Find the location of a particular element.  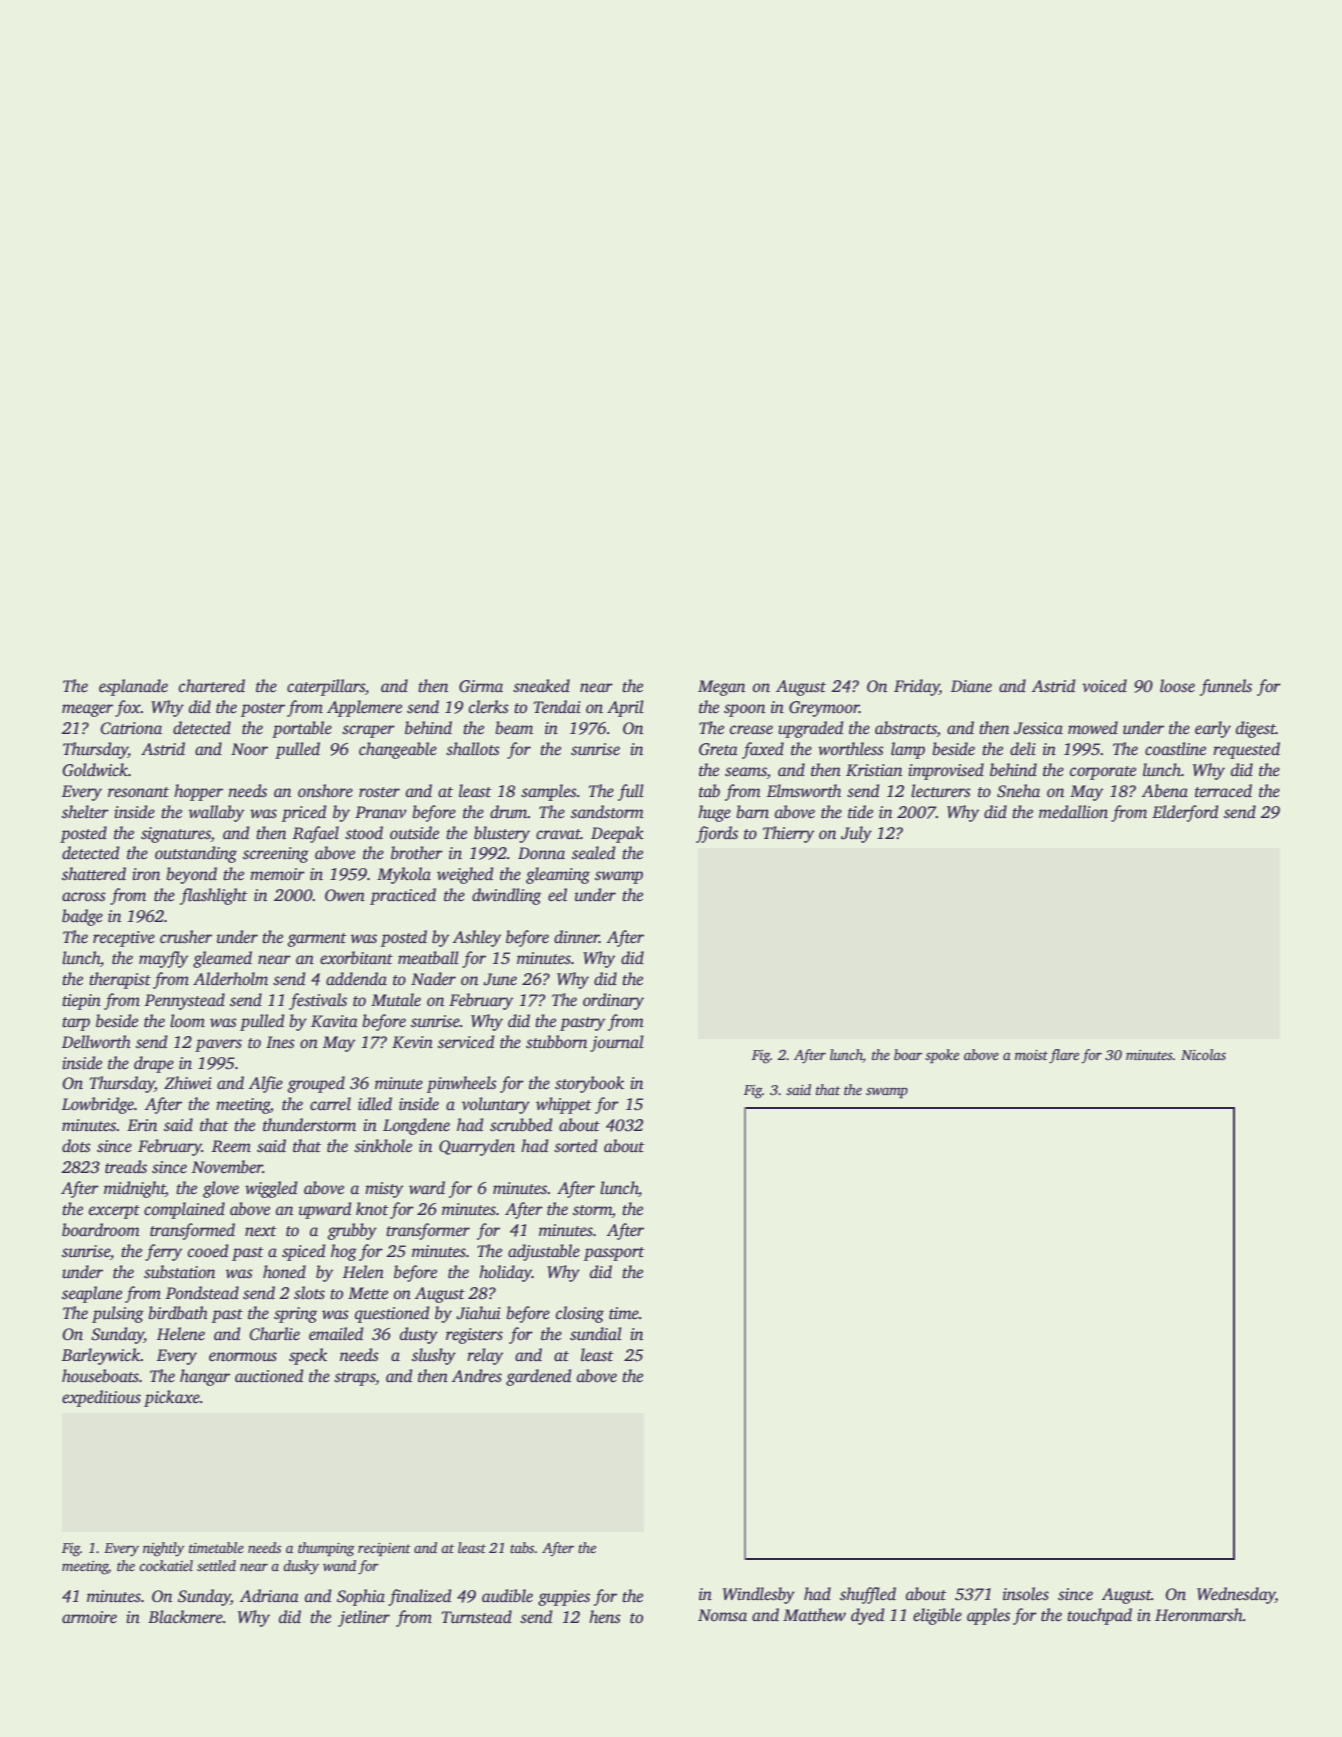

dinner is located at coordinates (576, 937).
